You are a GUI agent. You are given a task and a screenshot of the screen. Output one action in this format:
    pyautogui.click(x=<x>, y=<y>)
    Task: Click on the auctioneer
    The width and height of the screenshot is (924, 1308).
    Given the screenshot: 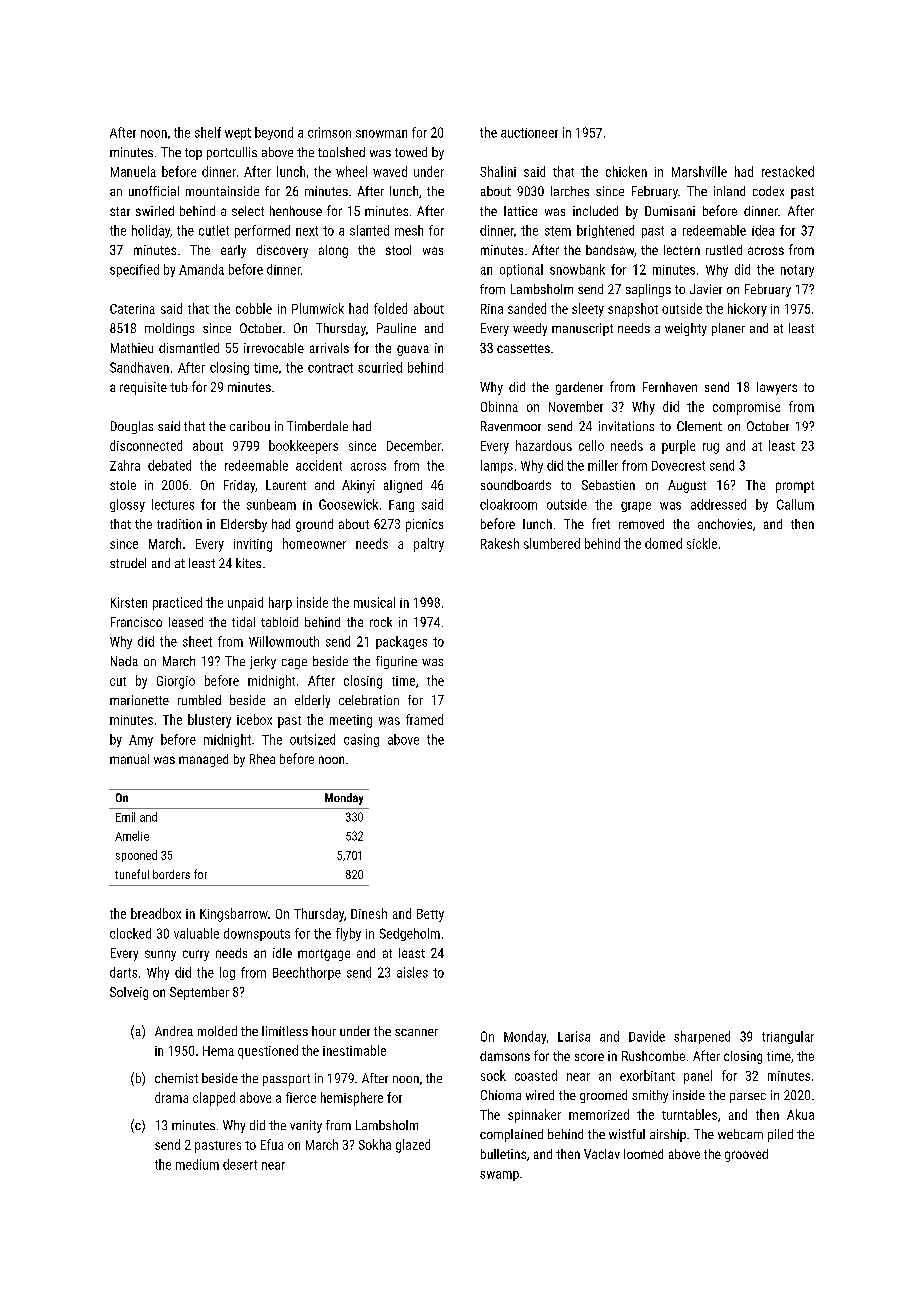 What is the action you would take?
    pyautogui.click(x=529, y=133)
